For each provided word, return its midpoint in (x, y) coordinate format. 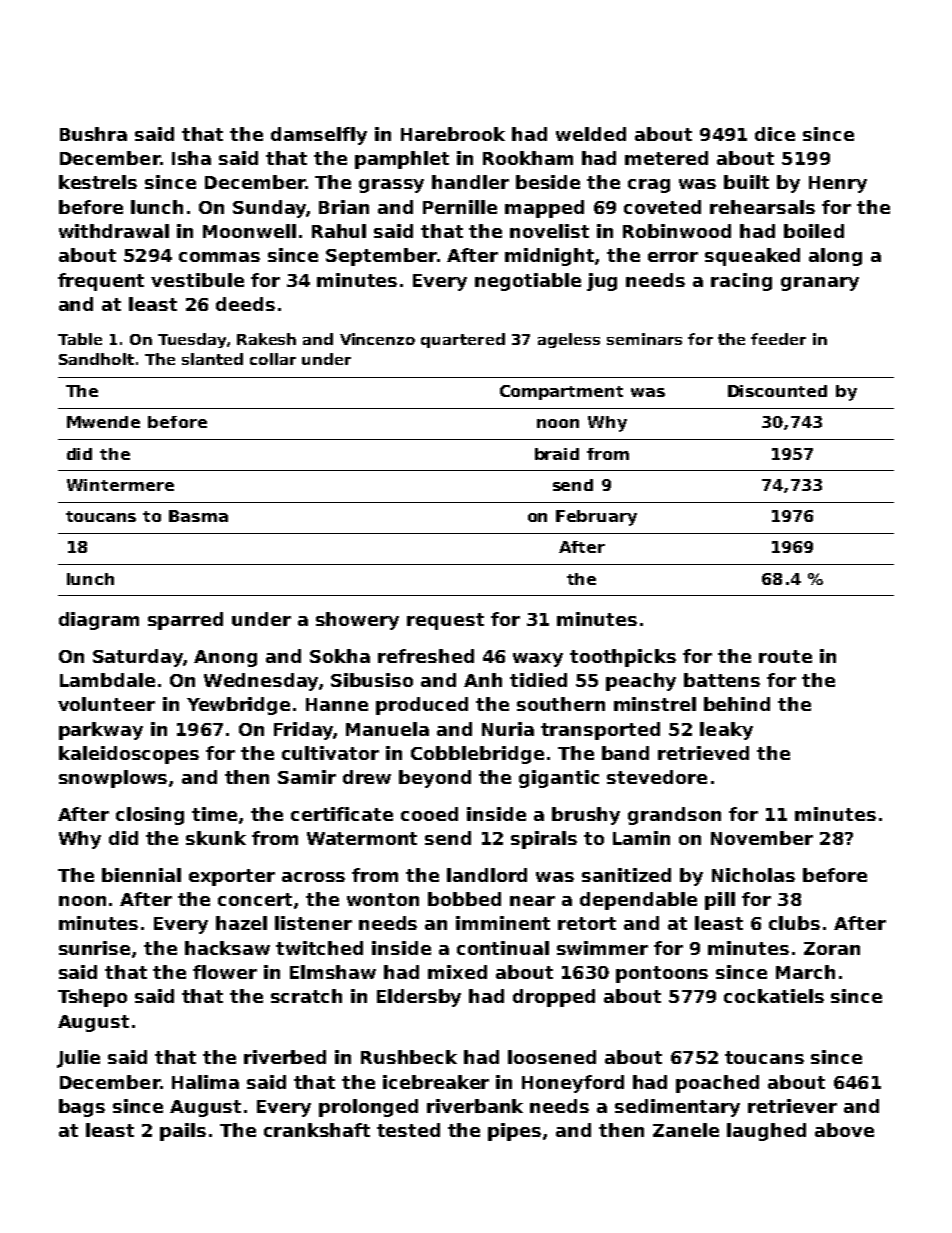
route (785, 656)
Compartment (561, 392)
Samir (307, 777)
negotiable (528, 282)
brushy (586, 816)
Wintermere (120, 485)
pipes (514, 1132)
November (762, 838)
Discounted (777, 391)
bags (82, 1108)
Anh (483, 680)
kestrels (98, 182)
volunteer (106, 704)
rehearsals (762, 207)
